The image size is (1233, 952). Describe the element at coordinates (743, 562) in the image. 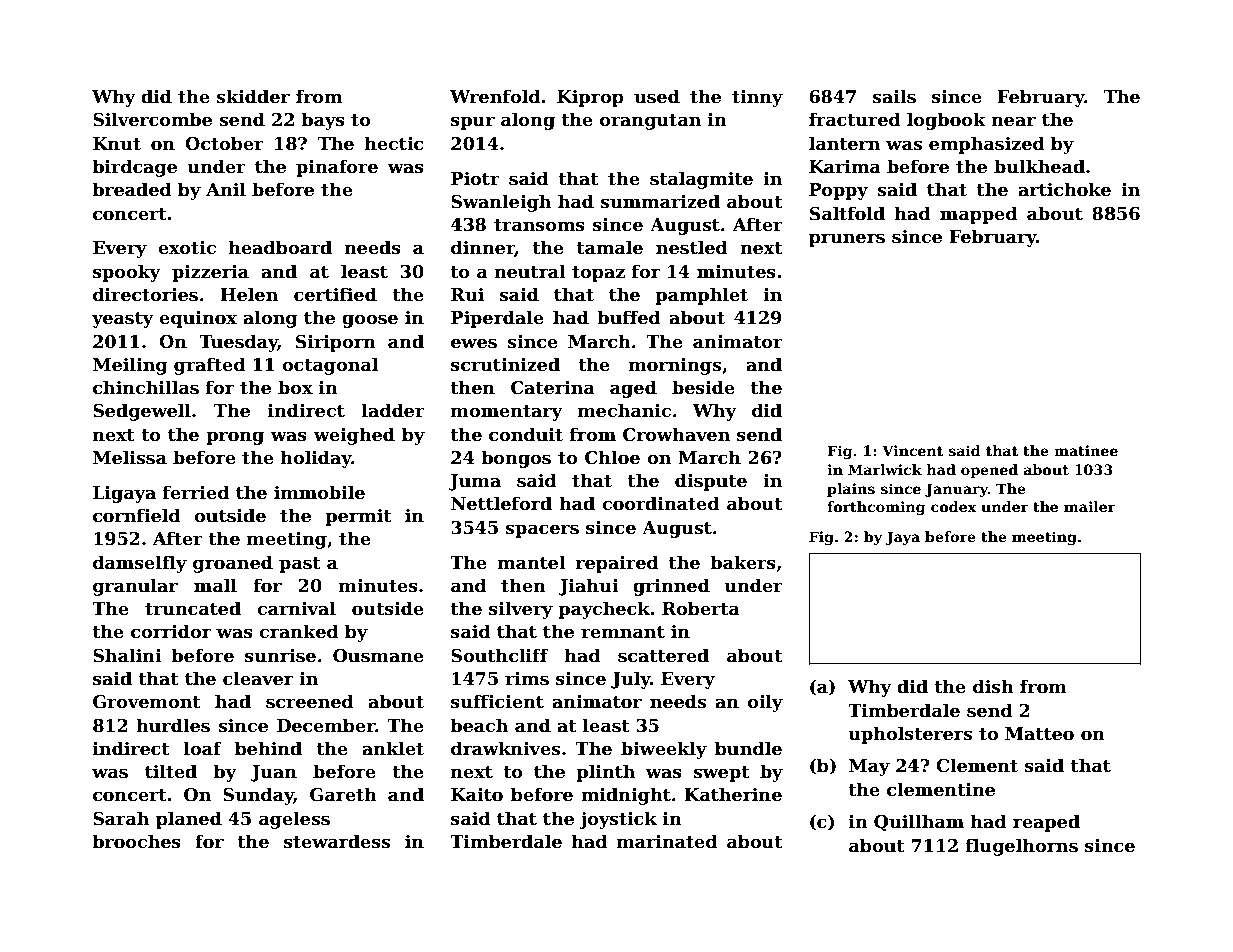

I see `bakers` at that location.
